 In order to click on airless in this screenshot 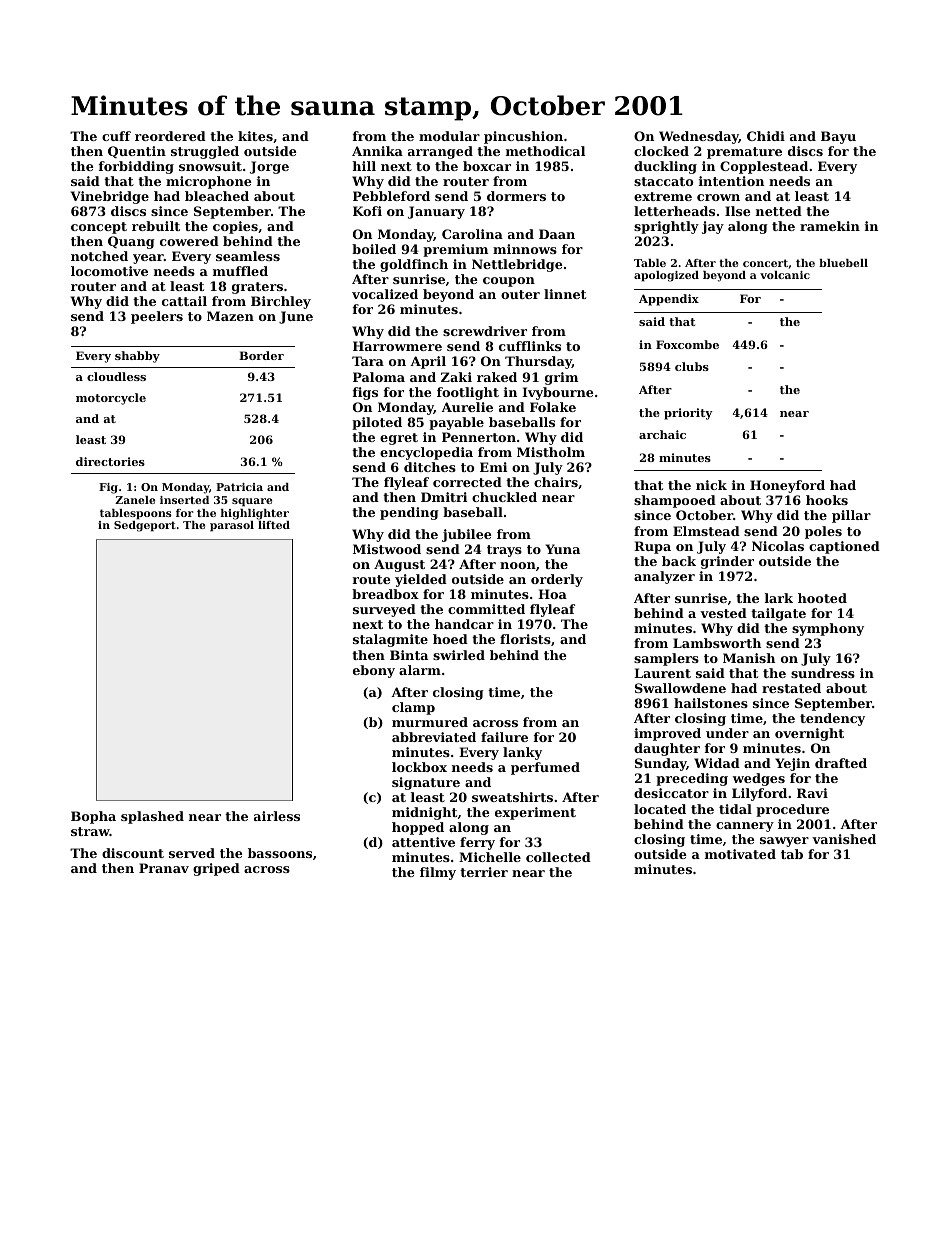, I will do `click(277, 816)`.
